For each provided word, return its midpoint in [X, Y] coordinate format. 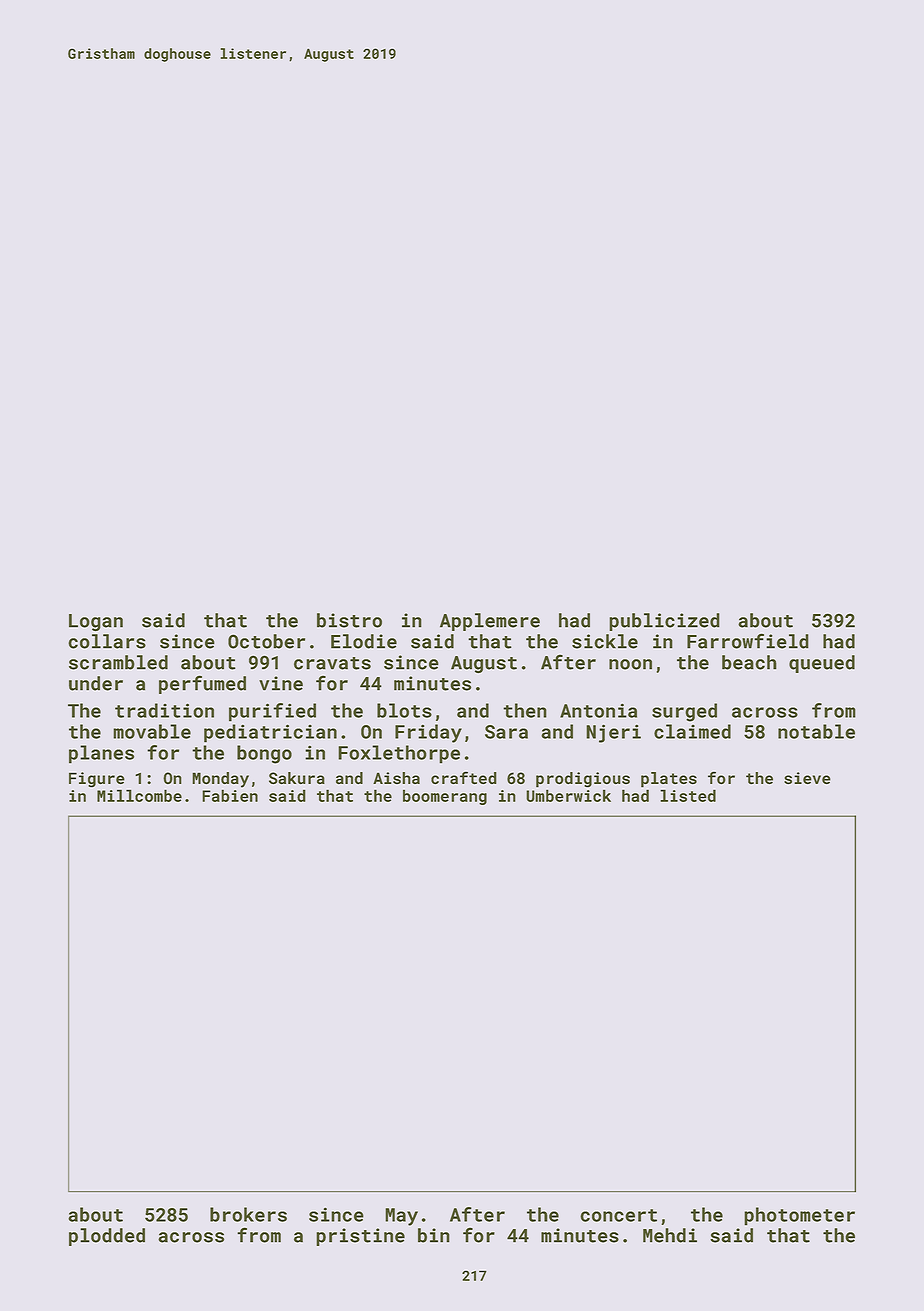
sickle [605, 641]
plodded [107, 1237]
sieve [807, 778]
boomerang [445, 797]
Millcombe [139, 795]
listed [688, 795]
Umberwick [568, 795]
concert [618, 1215]
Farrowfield [748, 641]
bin [434, 1235]
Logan [96, 622]
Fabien [230, 795]
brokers [248, 1214]
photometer [799, 1216]
